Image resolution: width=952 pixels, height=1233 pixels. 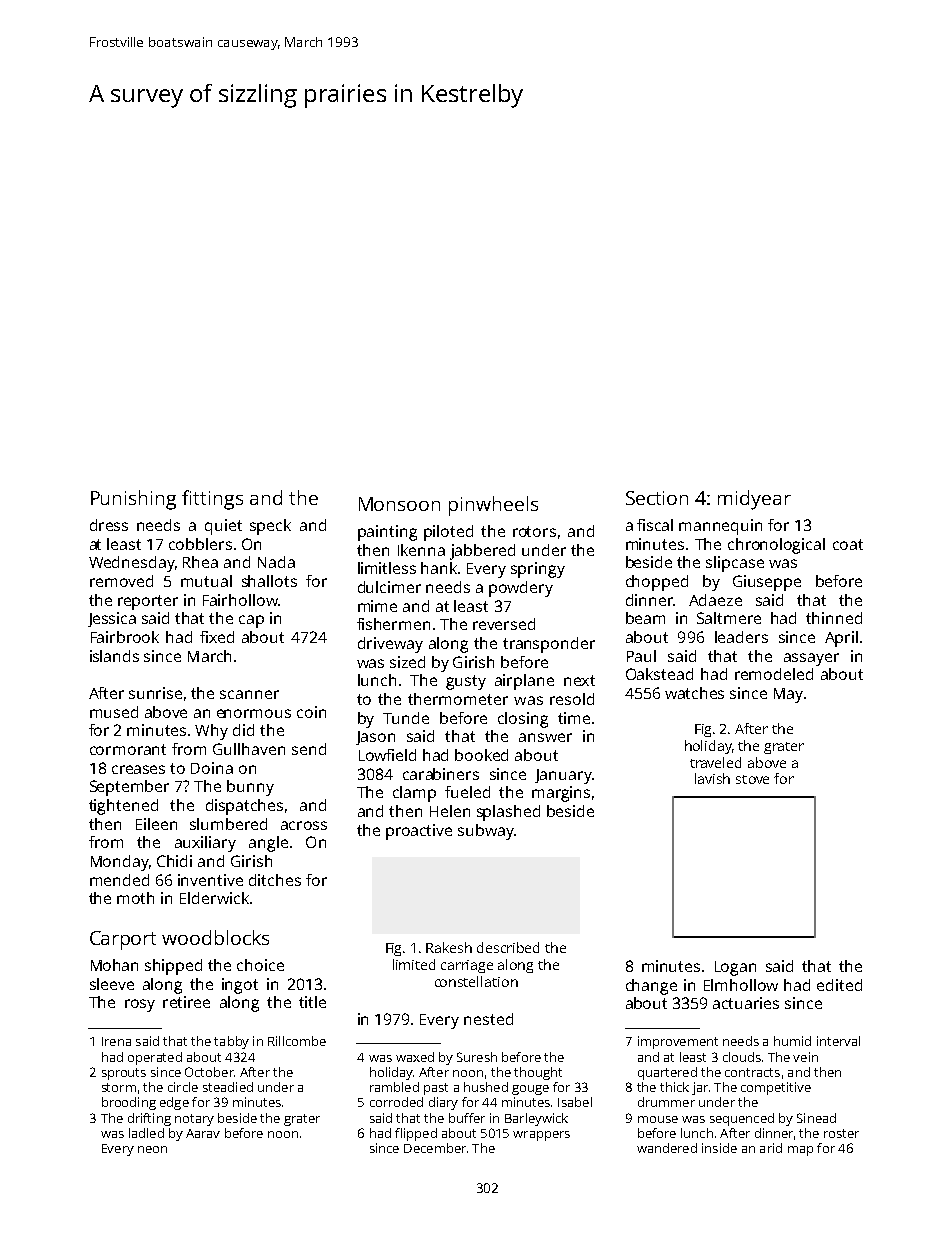 What do you see at coordinates (541, 1136) in the screenshot?
I see `wrappers` at bounding box center [541, 1136].
